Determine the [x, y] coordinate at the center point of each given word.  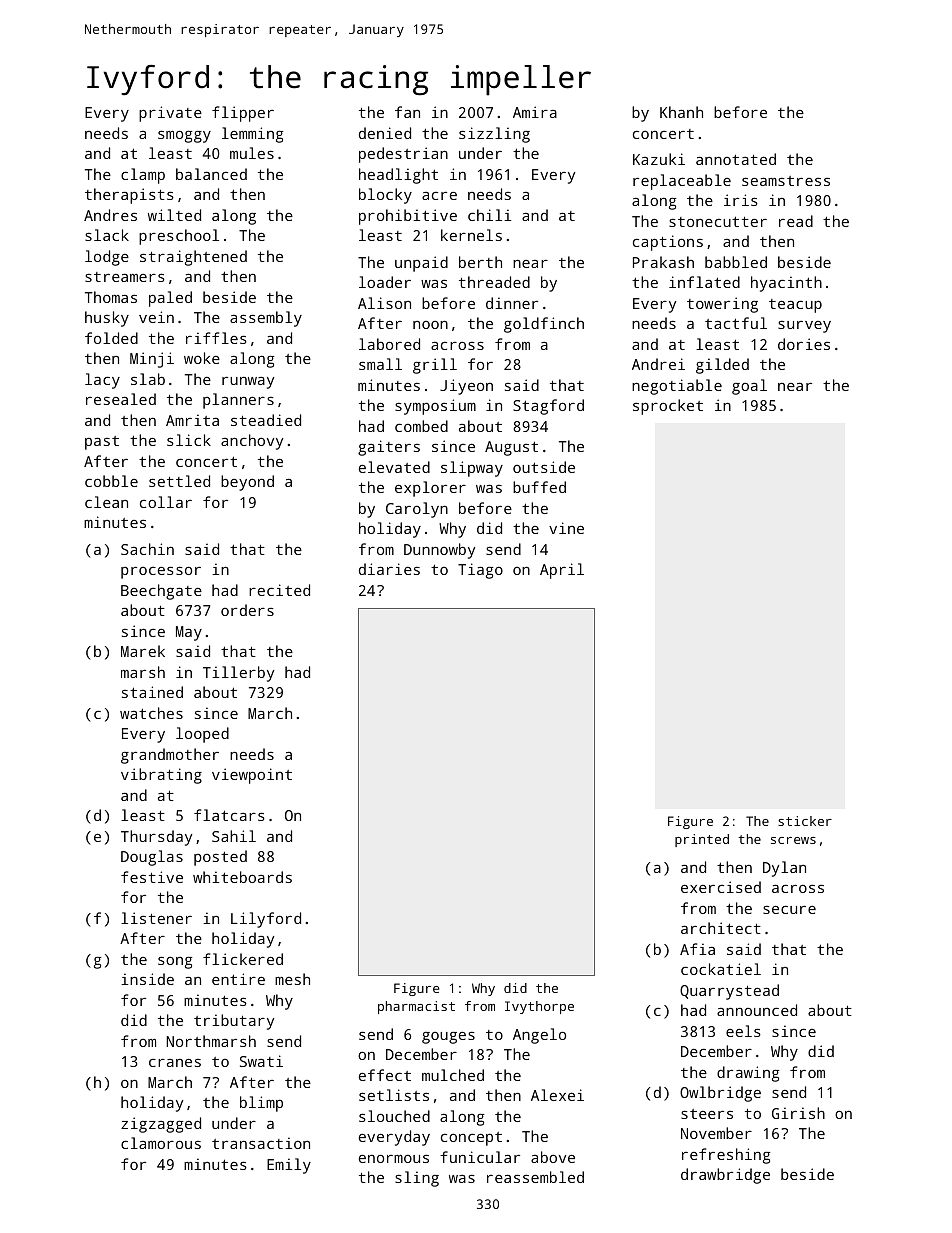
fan [407, 112]
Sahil [234, 836]
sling [417, 1179]
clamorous [161, 1143]
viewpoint [252, 776]
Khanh [681, 112]
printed [702, 840]
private [170, 114]
